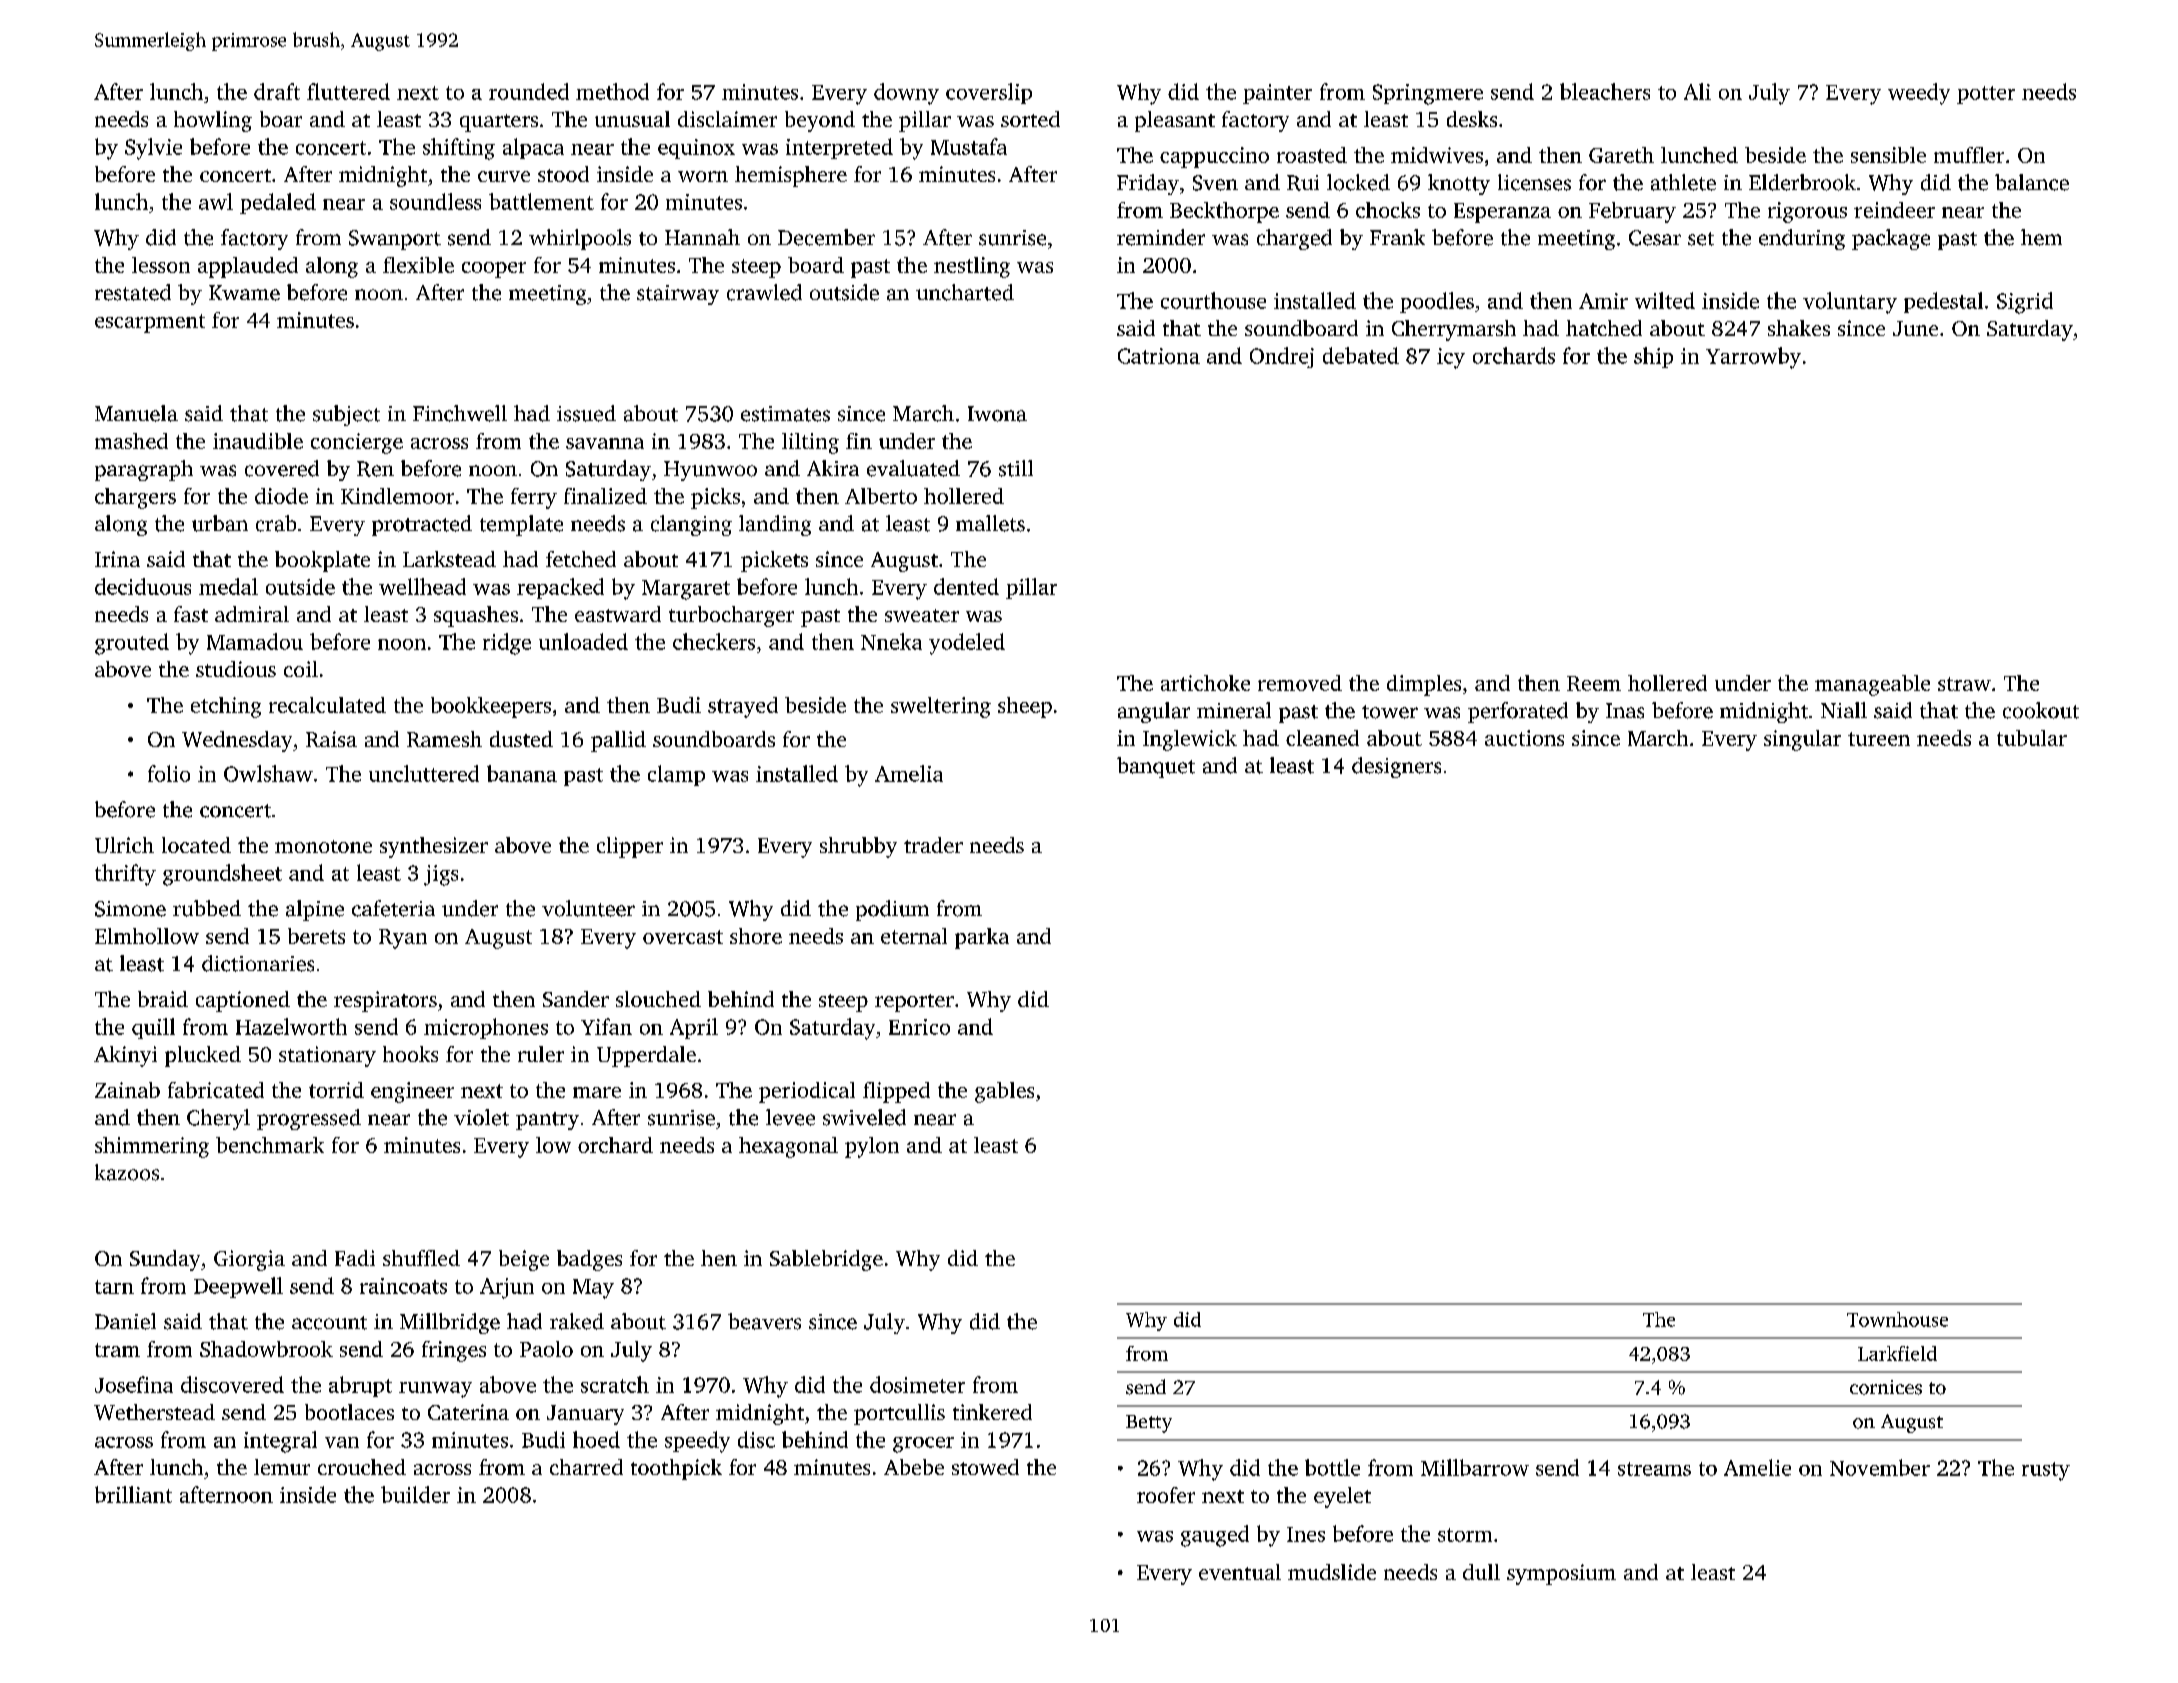 The width and height of the document is (2178, 1683). Describe the element at coordinates (228, 586) in the document. I see `medal` at that location.
